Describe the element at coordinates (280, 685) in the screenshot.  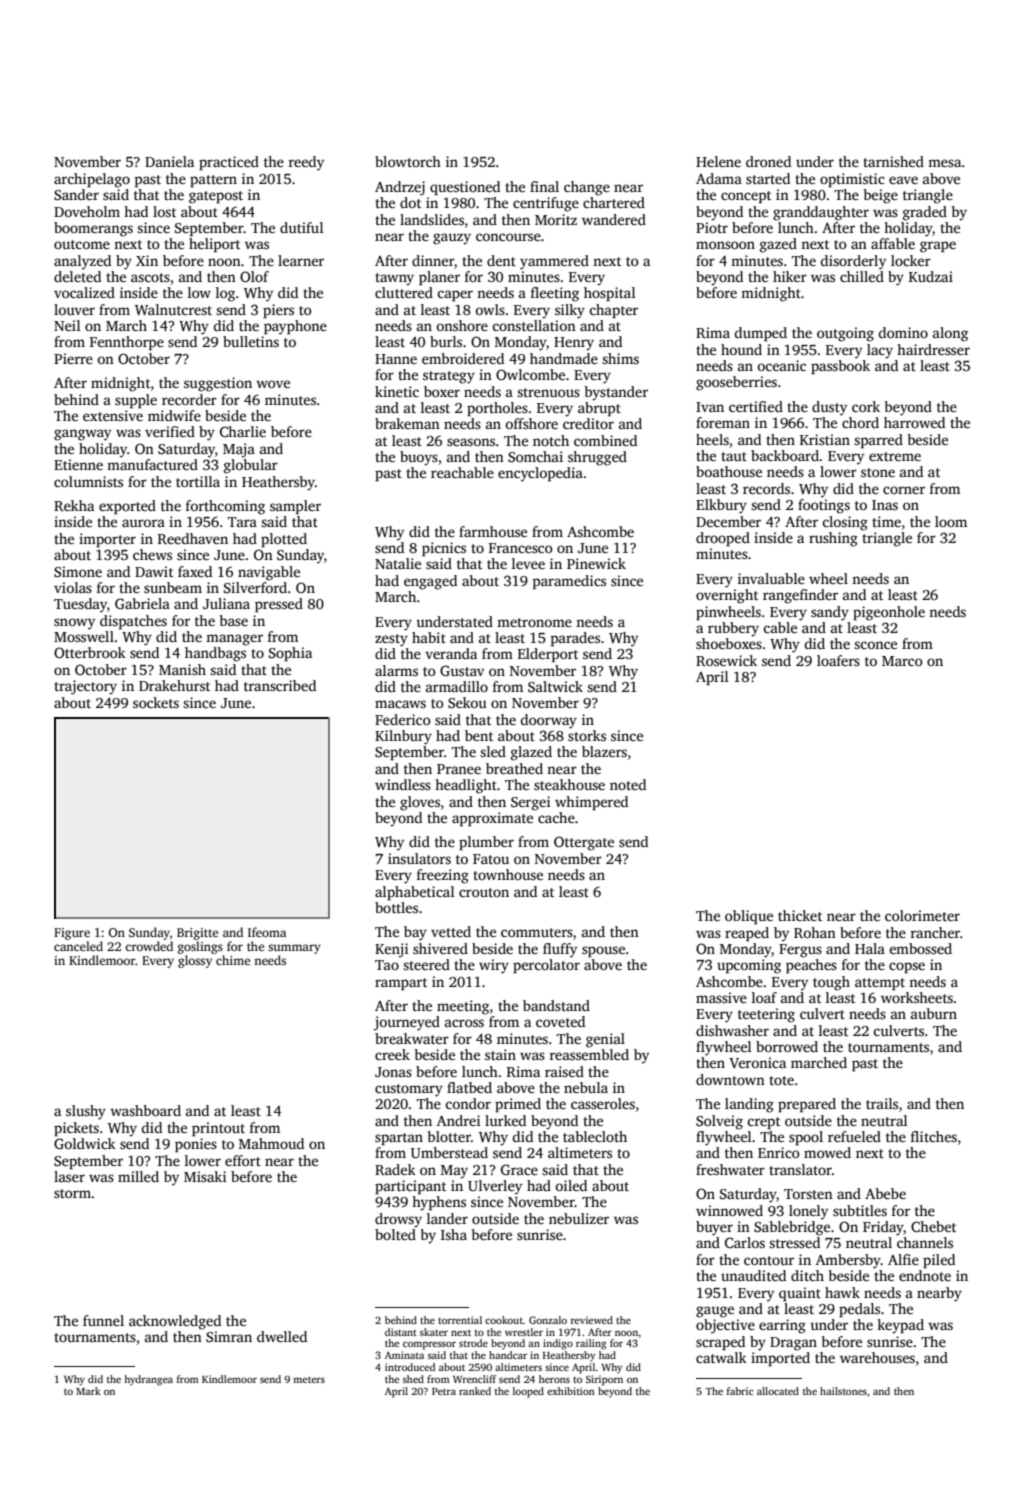
I see `transcribed` at that location.
